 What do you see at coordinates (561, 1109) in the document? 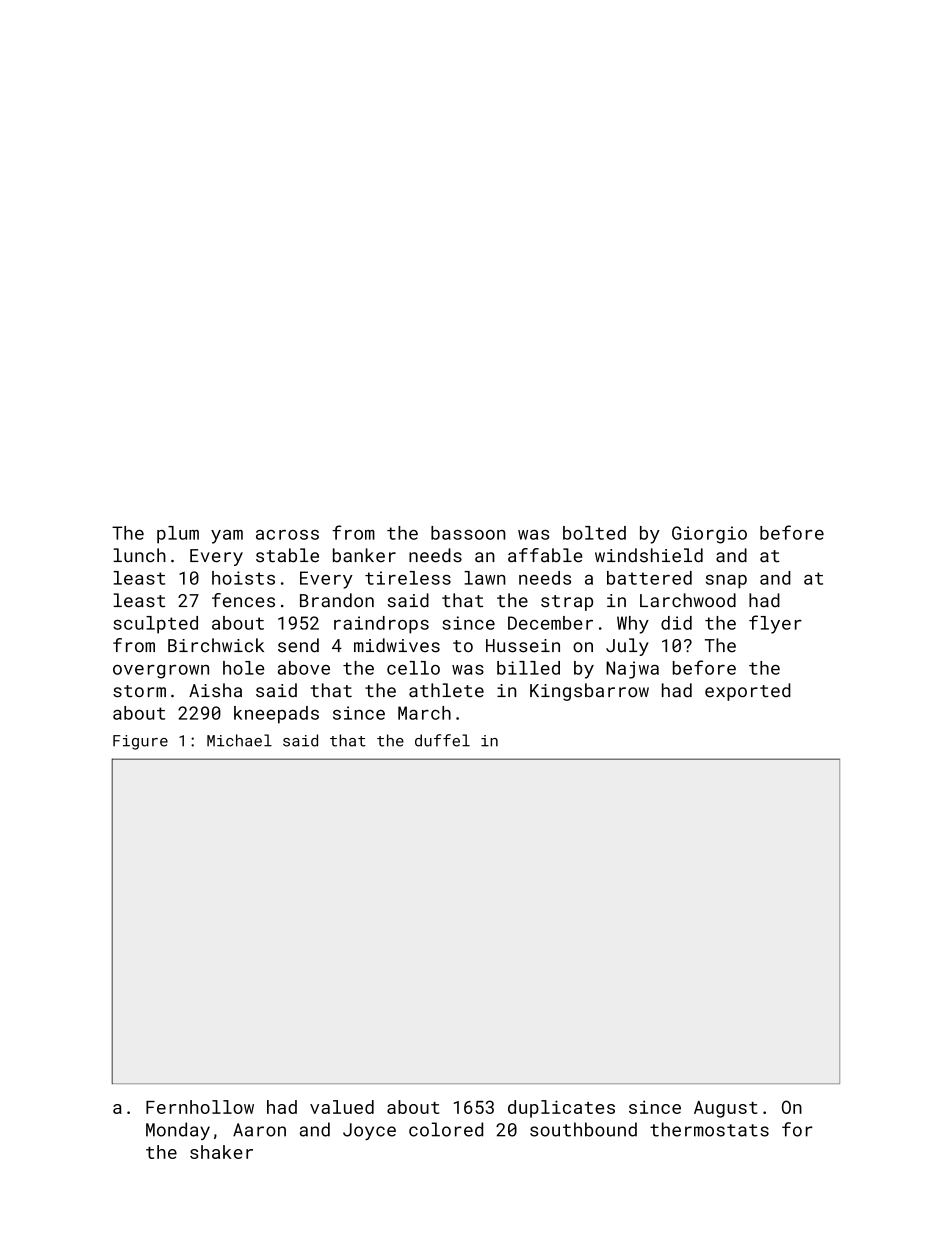
I see `duplicates` at bounding box center [561, 1109].
